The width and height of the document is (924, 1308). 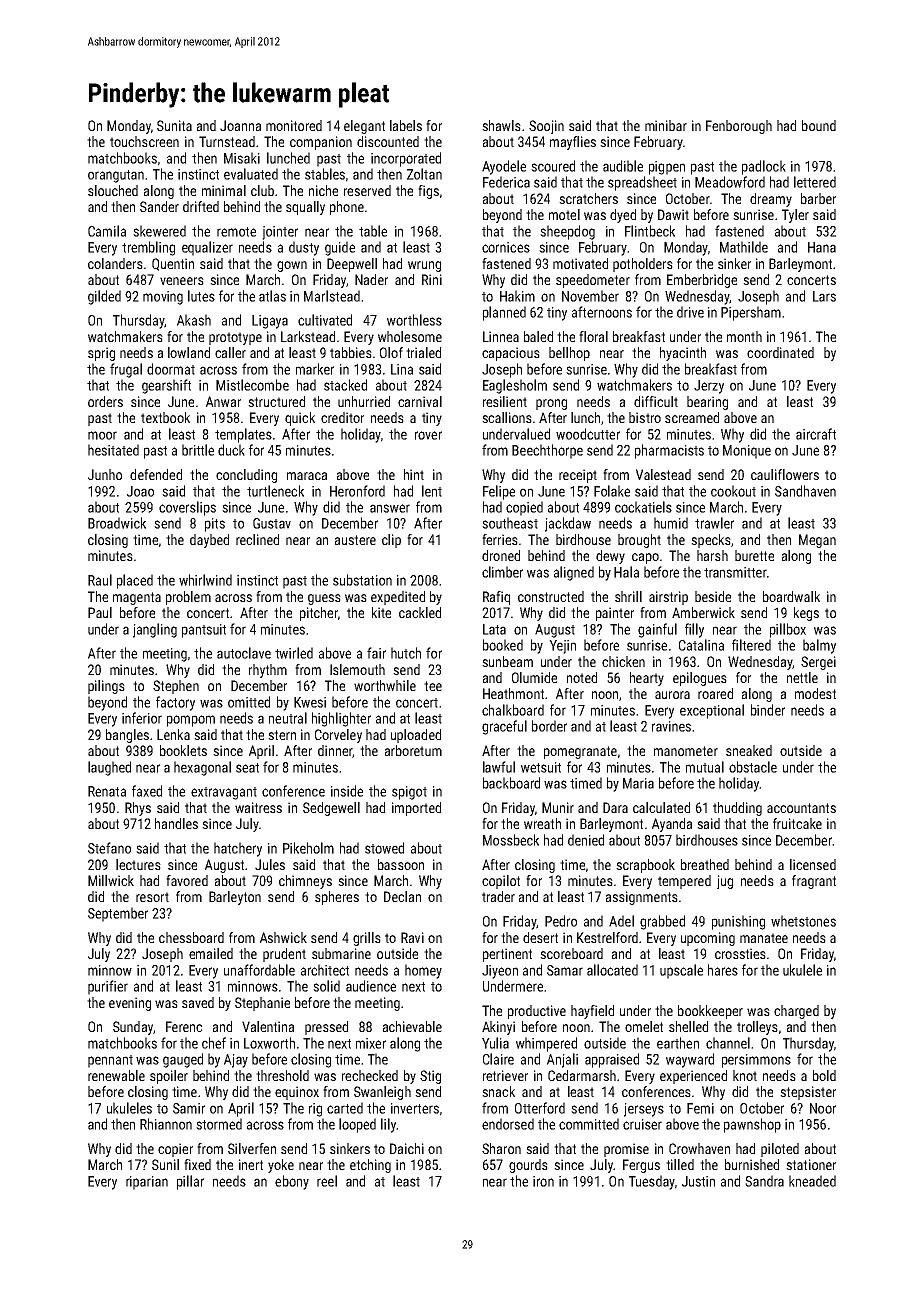 What do you see at coordinates (100, 612) in the document?
I see `Paul` at bounding box center [100, 612].
